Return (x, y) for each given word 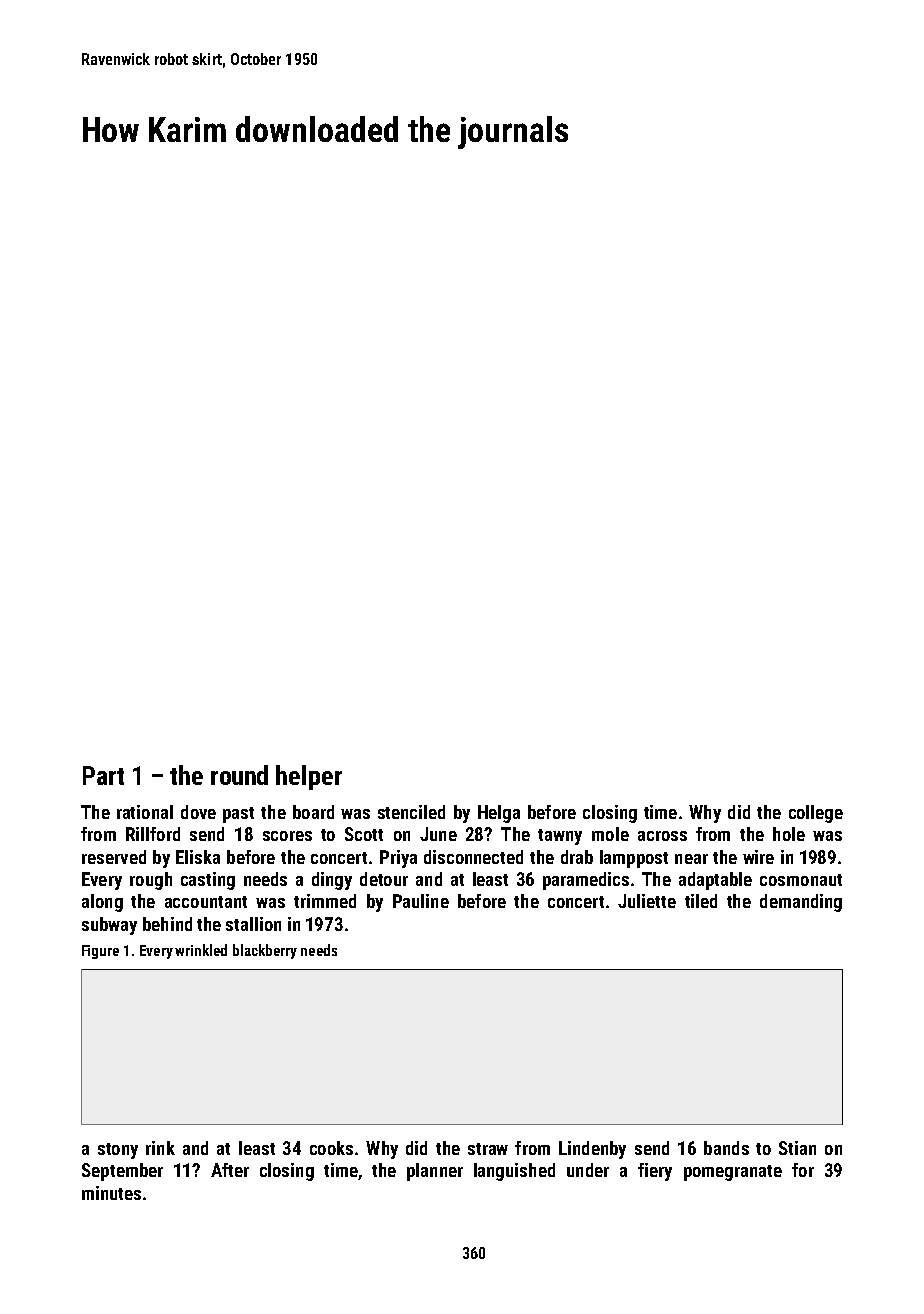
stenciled (411, 812)
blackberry (265, 951)
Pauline (421, 901)
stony (118, 1151)
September (122, 1172)
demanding (801, 903)
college (816, 814)
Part (103, 775)
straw (488, 1149)
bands (726, 1148)
